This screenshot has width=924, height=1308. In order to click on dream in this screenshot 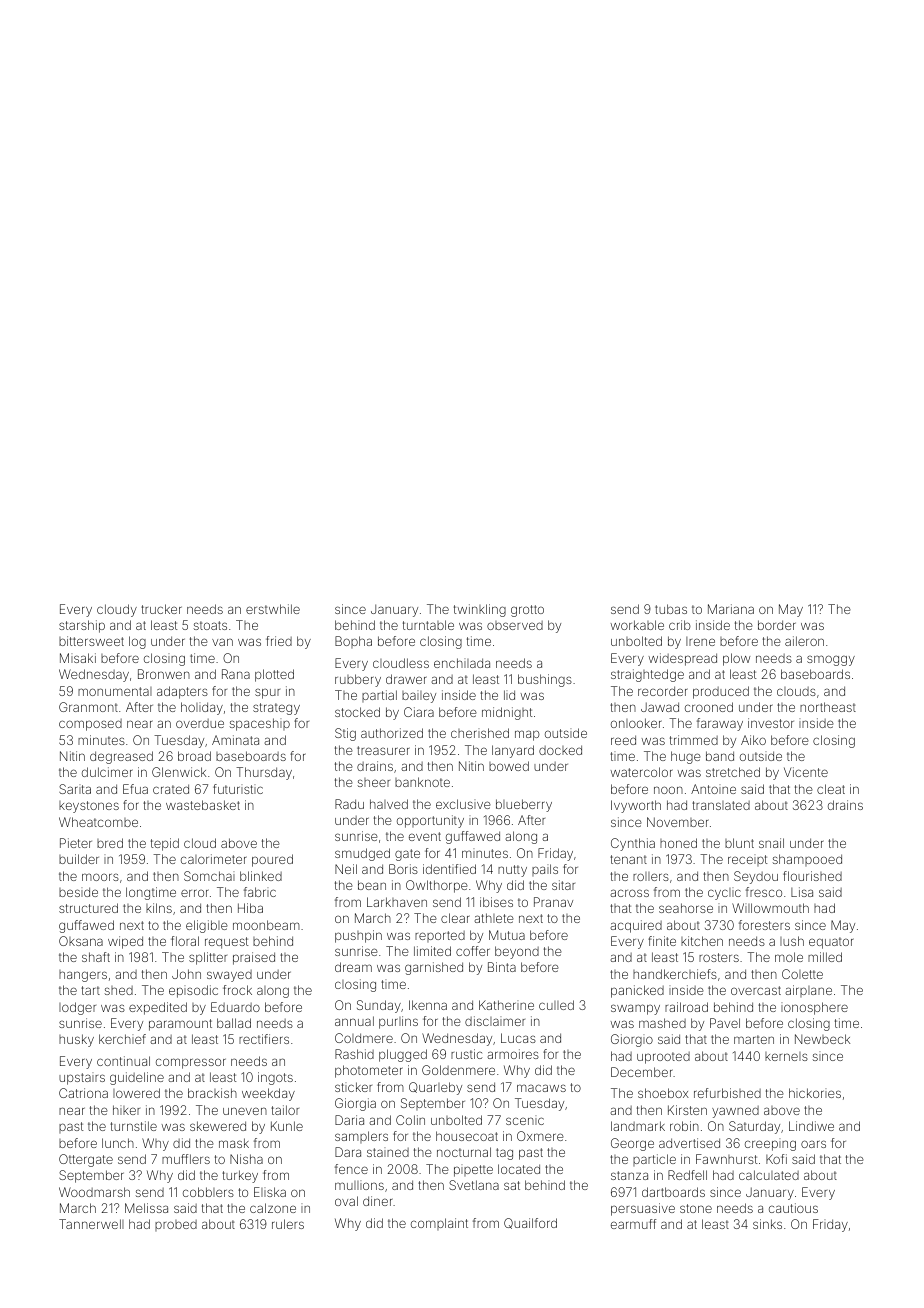, I will do `click(353, 967)`.
